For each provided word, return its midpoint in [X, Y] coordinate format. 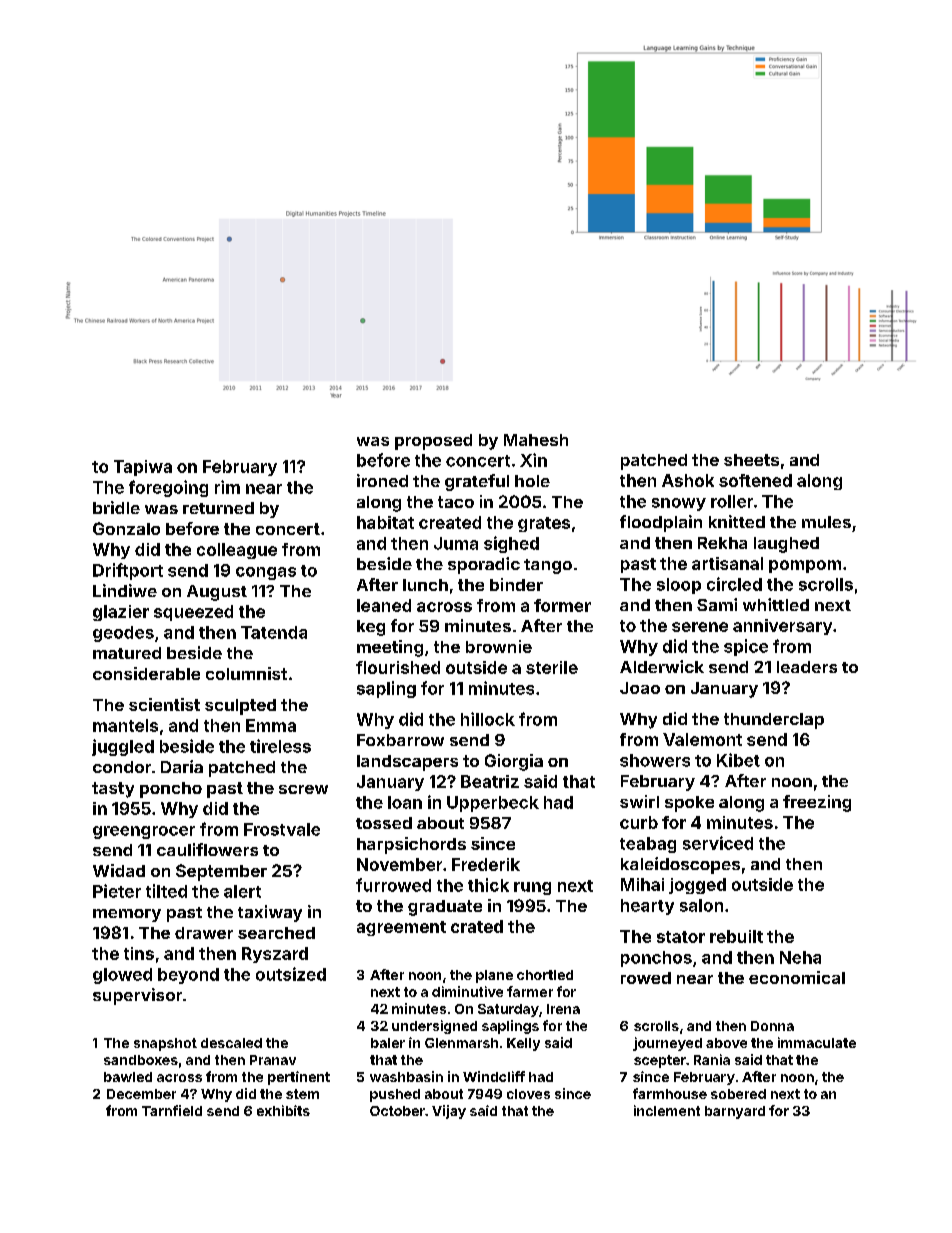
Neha [800, 957]
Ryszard [275, 955]
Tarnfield [172, 1110]
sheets [751, 460]
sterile [552, 667]
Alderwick [662, 666]
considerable [146, 673]
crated [477, 926]
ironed [382, 480]
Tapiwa [143, 468]
